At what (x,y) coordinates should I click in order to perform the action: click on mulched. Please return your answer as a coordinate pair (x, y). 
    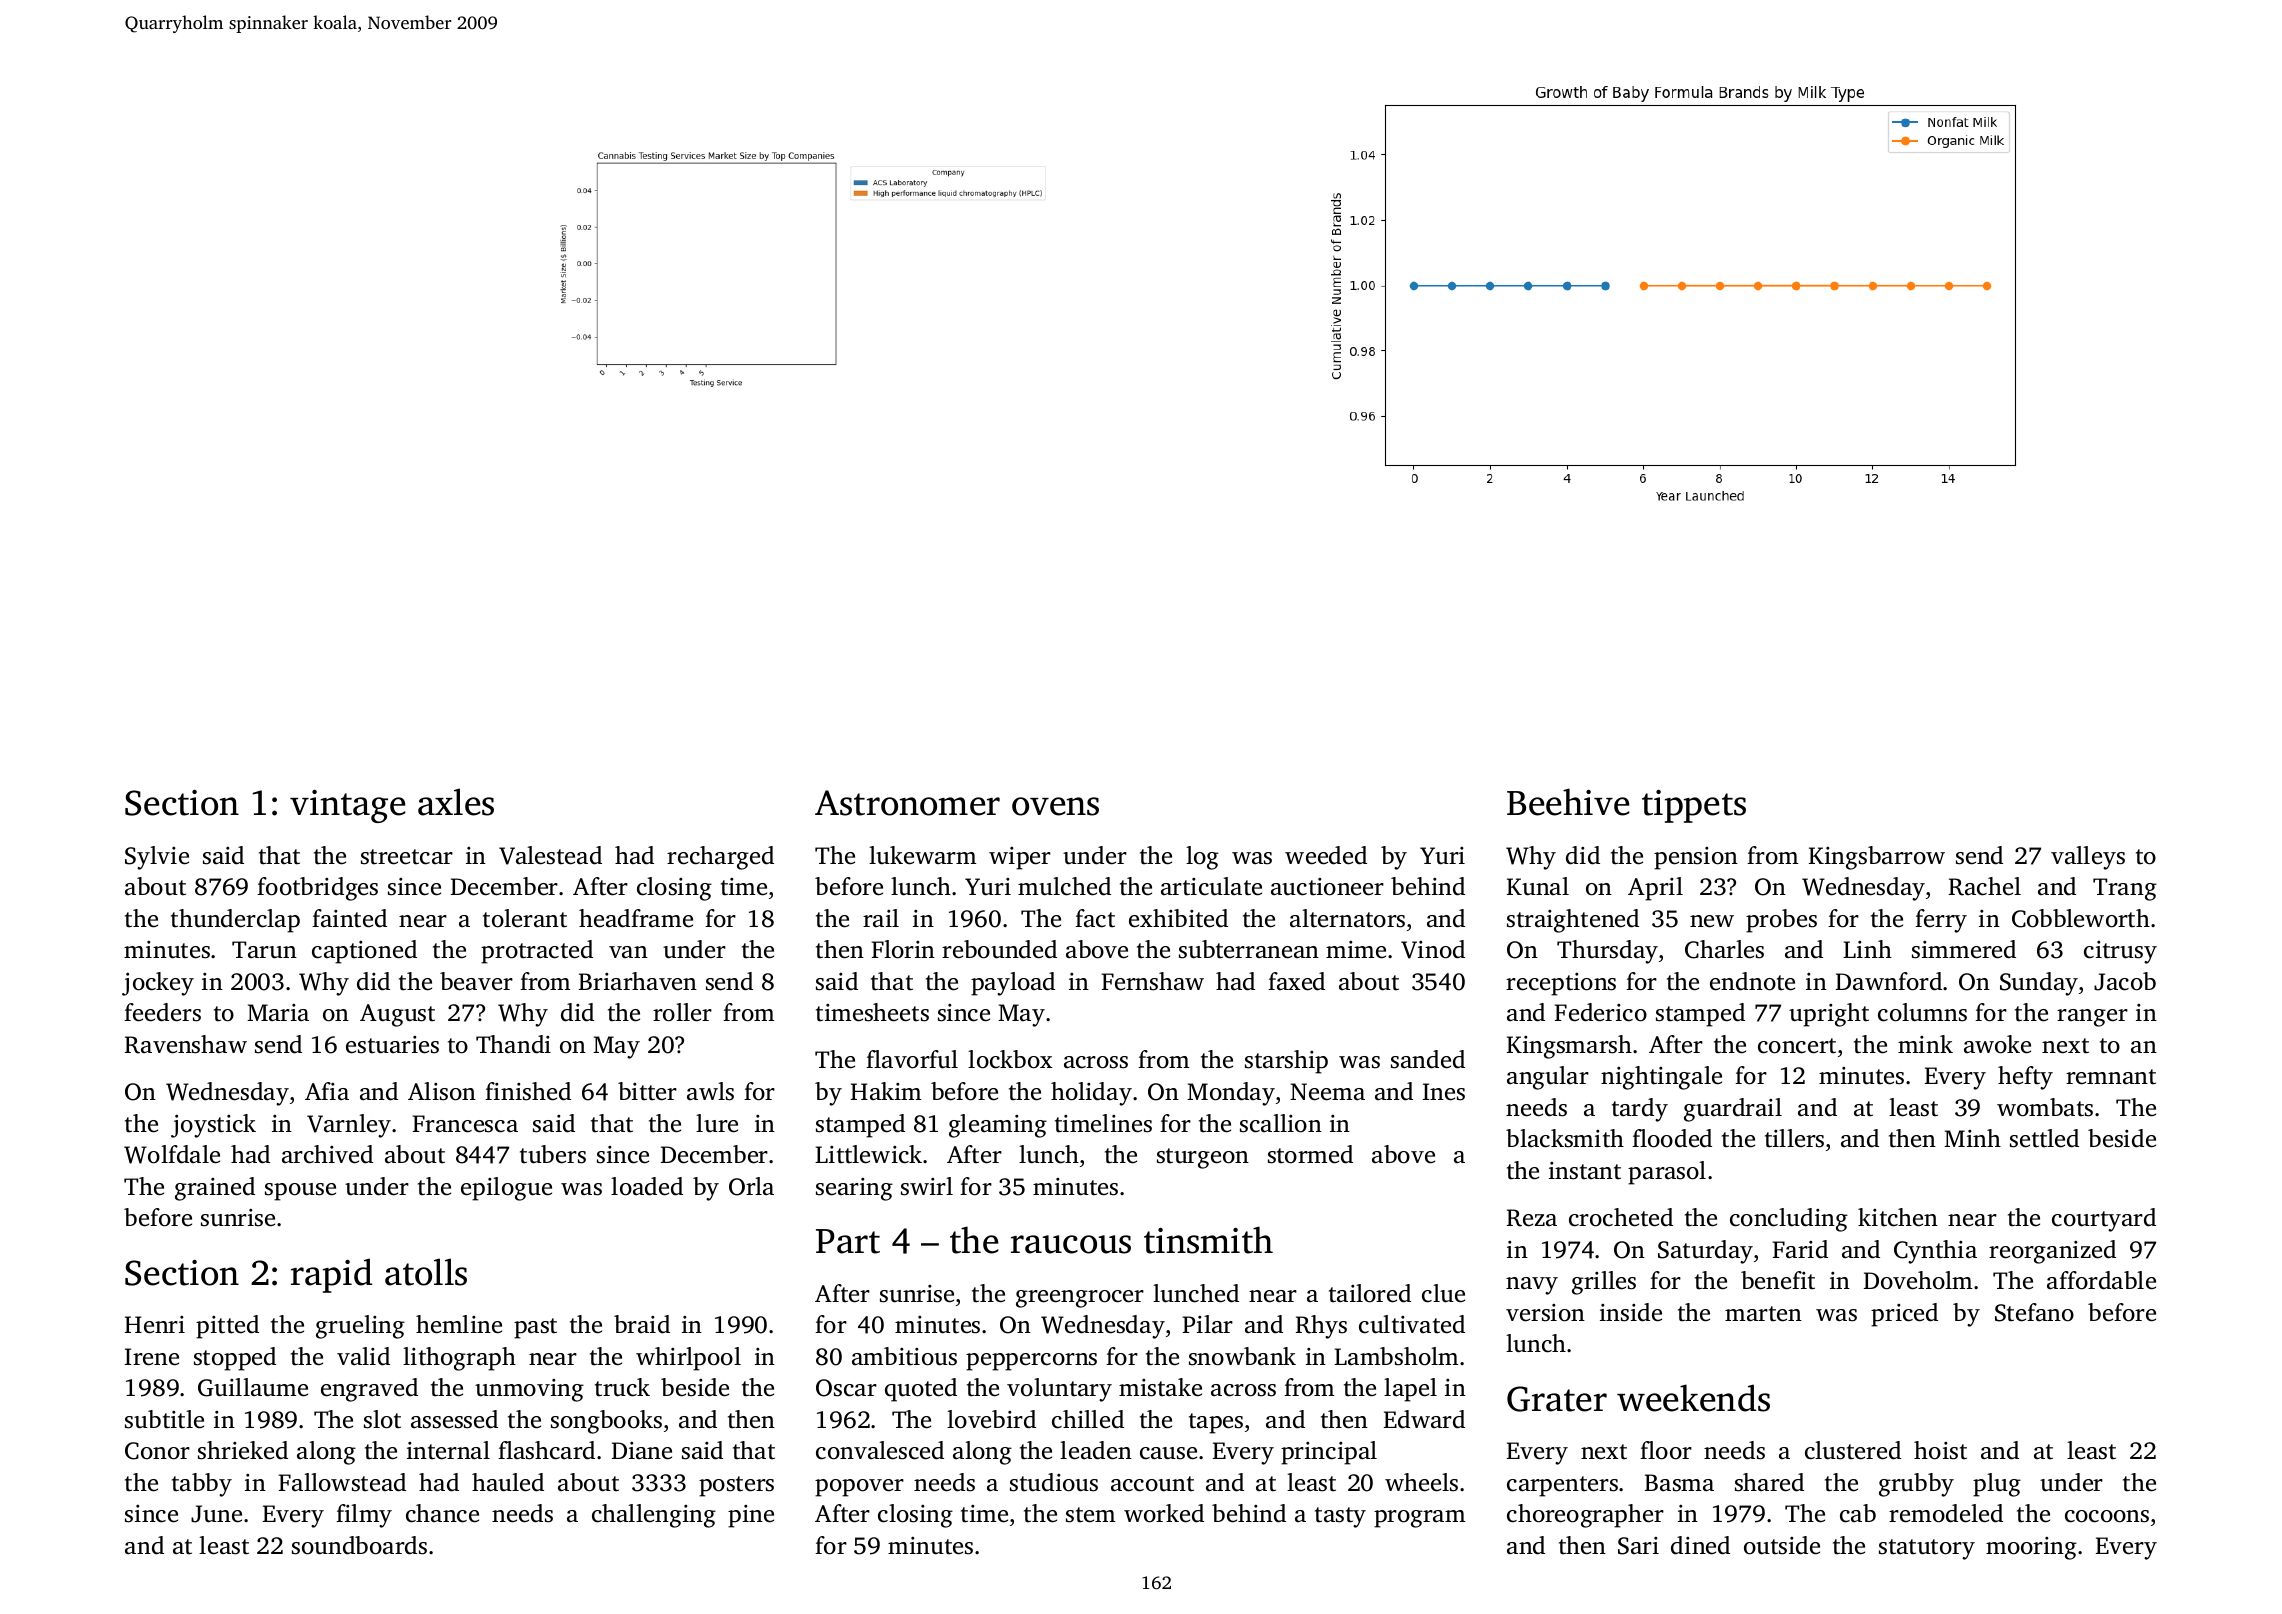
    Looking at the image, I should click on (1064, 886).
